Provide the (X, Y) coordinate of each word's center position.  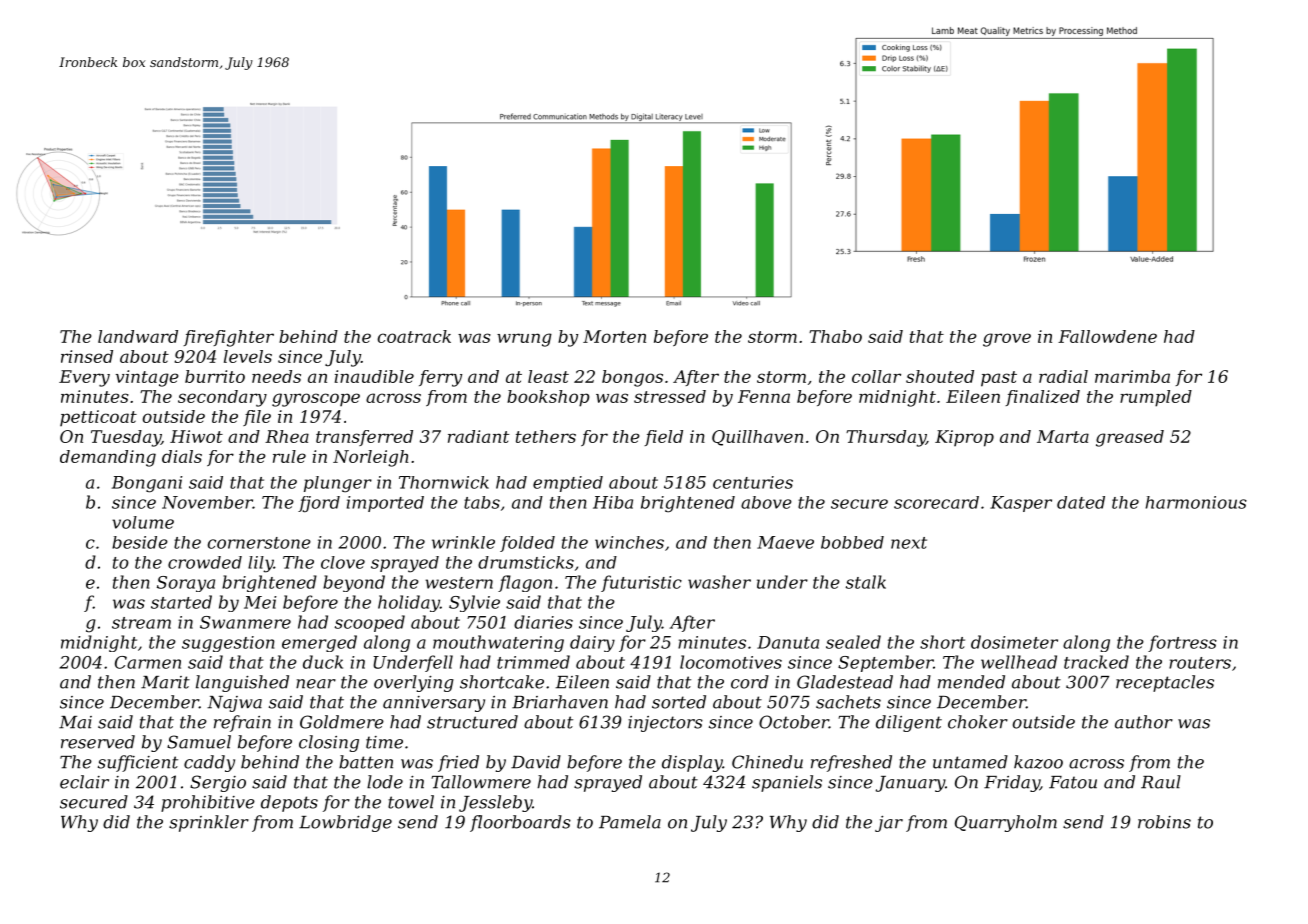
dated (1081, 502)
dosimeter (1014, 642)
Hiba (613, 502)
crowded (205, 562)
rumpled (1156, 398)
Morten (614, 336)
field (663, 438)
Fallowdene (1107, 336)
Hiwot (196, 436)
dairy (592, 643)
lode (385, 782)
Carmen (148, 662)
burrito (215, 376)
